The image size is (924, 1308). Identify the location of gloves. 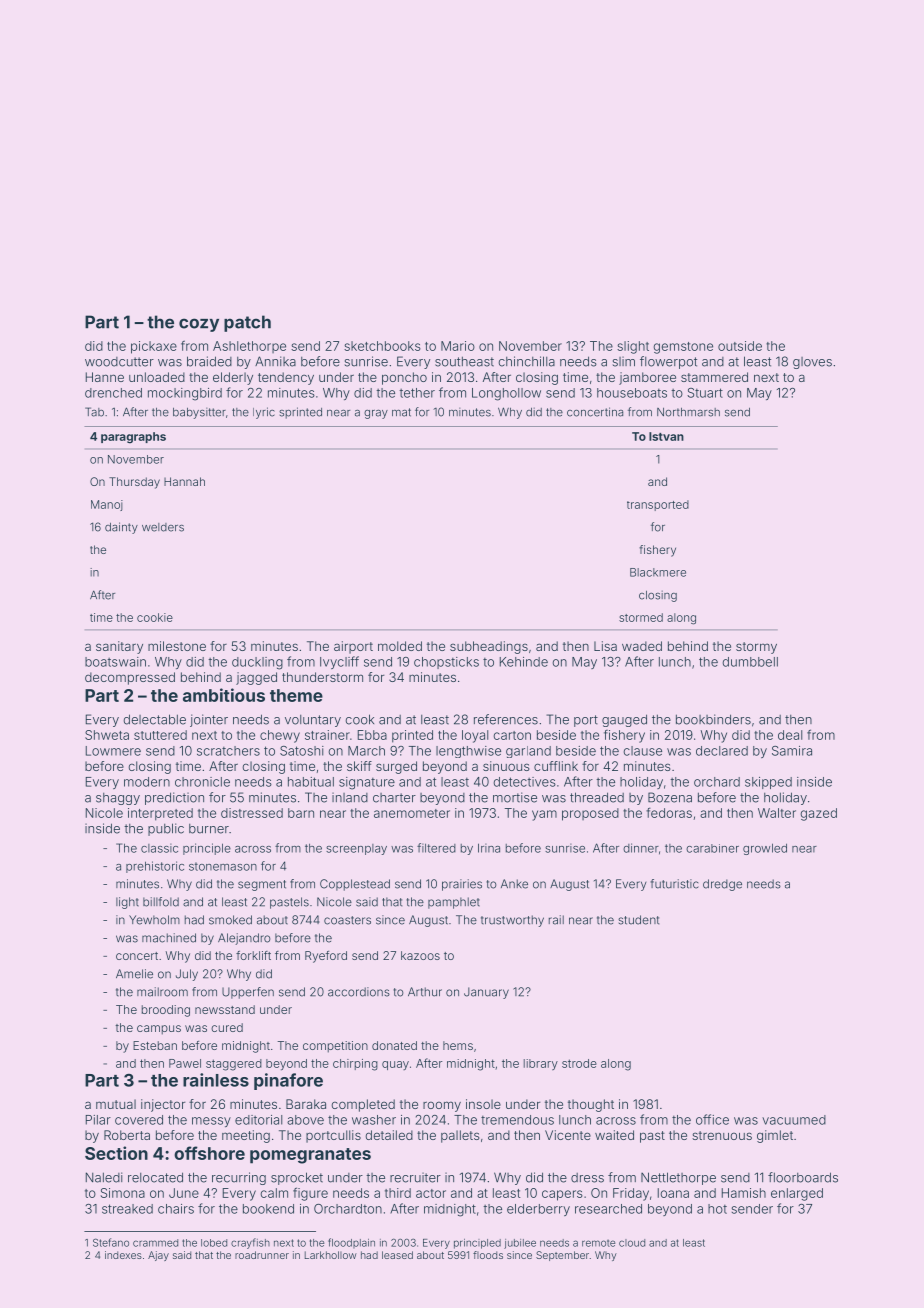
(812, 363).
